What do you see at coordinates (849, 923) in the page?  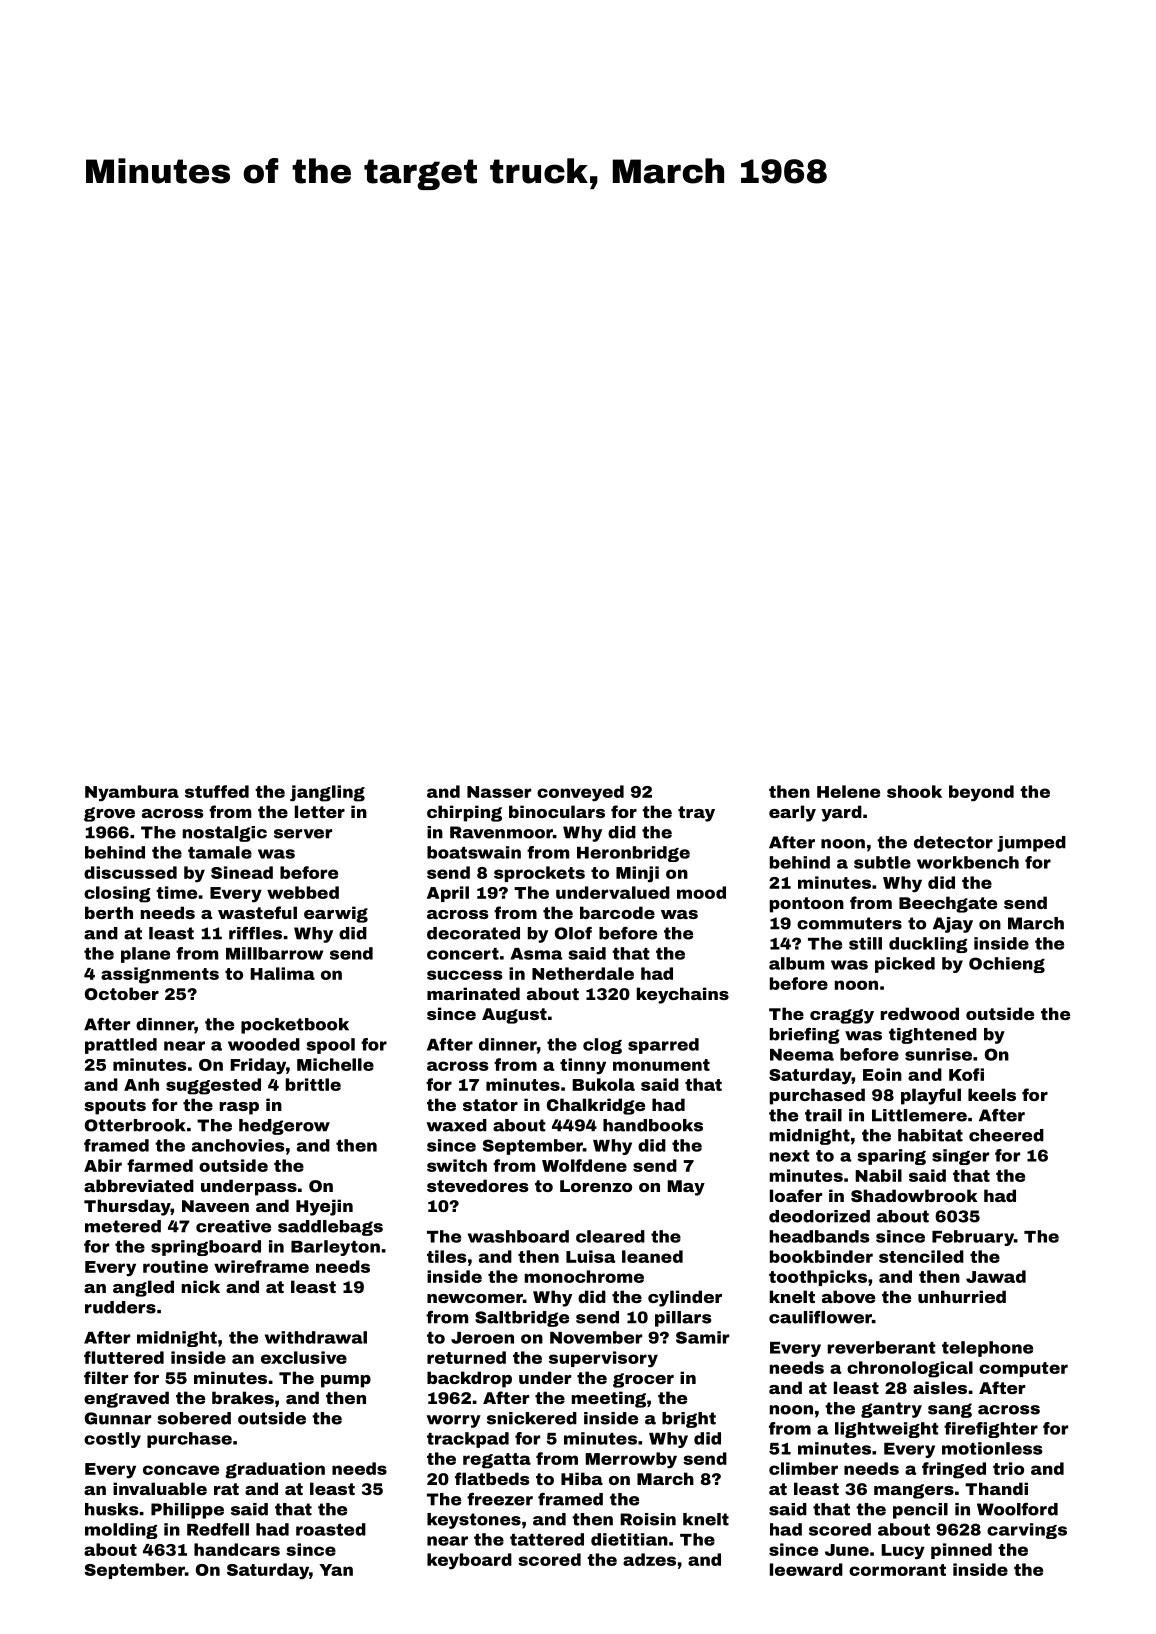 I see `commuters` at bounding box center [849, 923].
